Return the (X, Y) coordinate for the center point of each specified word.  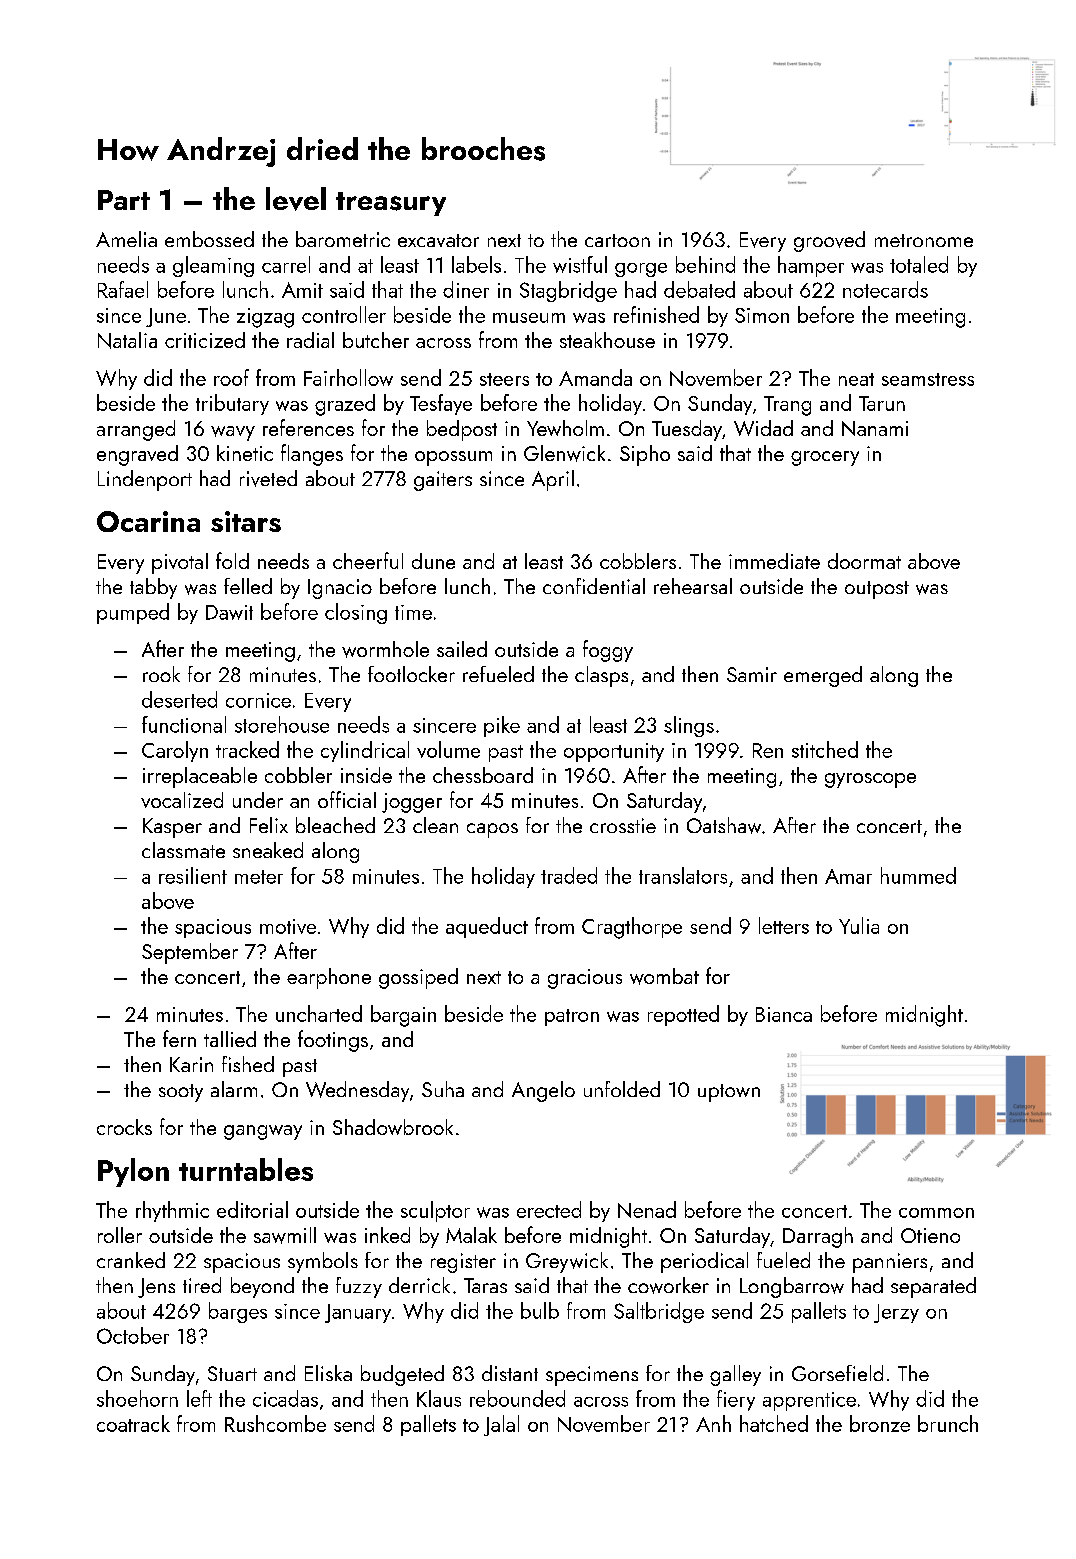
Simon (762, 315)
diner (466, 289)
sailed (462, 649)
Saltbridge (659, 1312)
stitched (825, 749)
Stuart (232, 1373)
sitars (246, 521)
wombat (664, 976)
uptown (729, 1093)
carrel (286, 264)
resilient (193, 875)
